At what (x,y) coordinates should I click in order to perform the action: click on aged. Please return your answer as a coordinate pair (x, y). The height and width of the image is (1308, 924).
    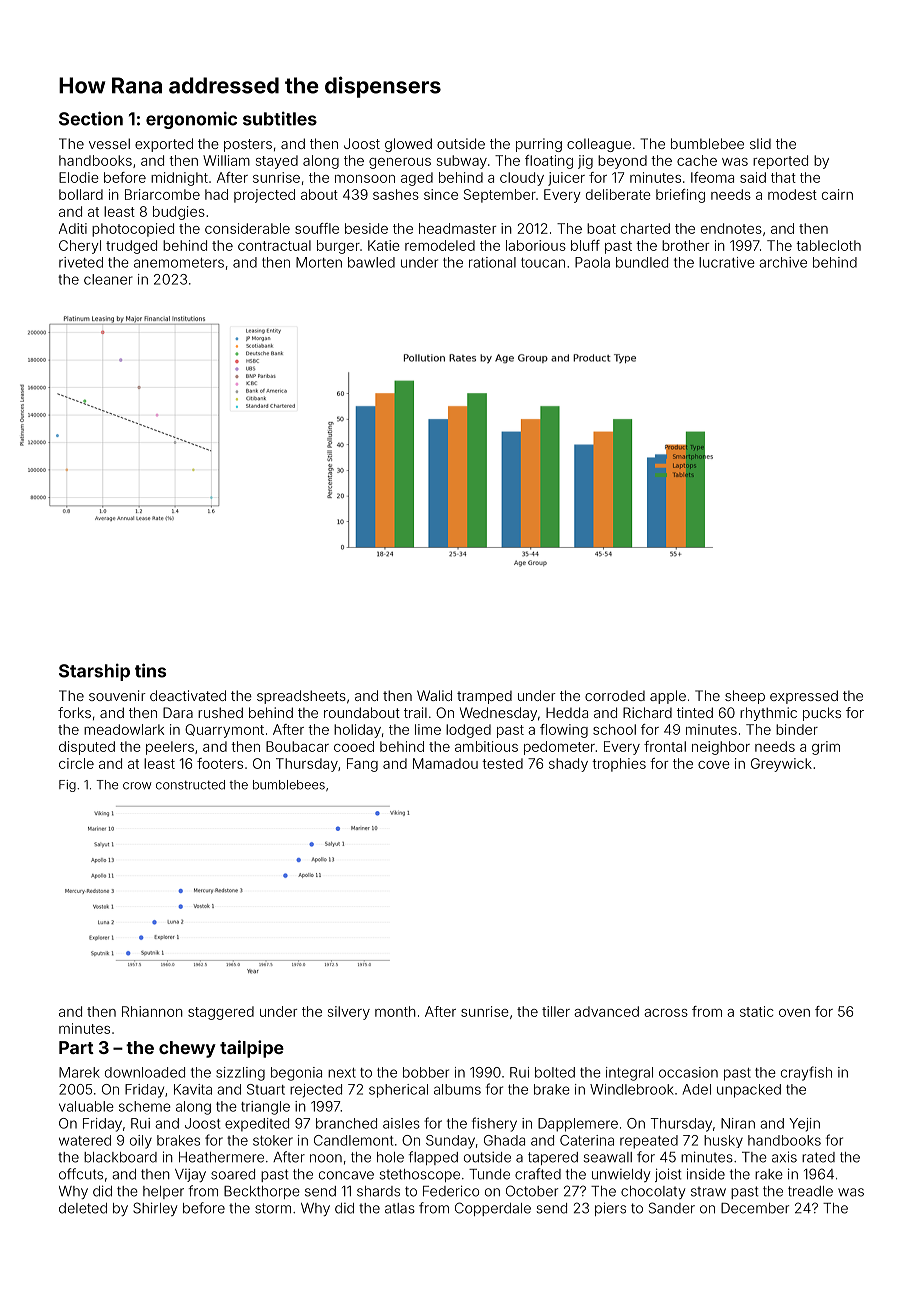
    Looking at the image, I should click on (417, 179).
